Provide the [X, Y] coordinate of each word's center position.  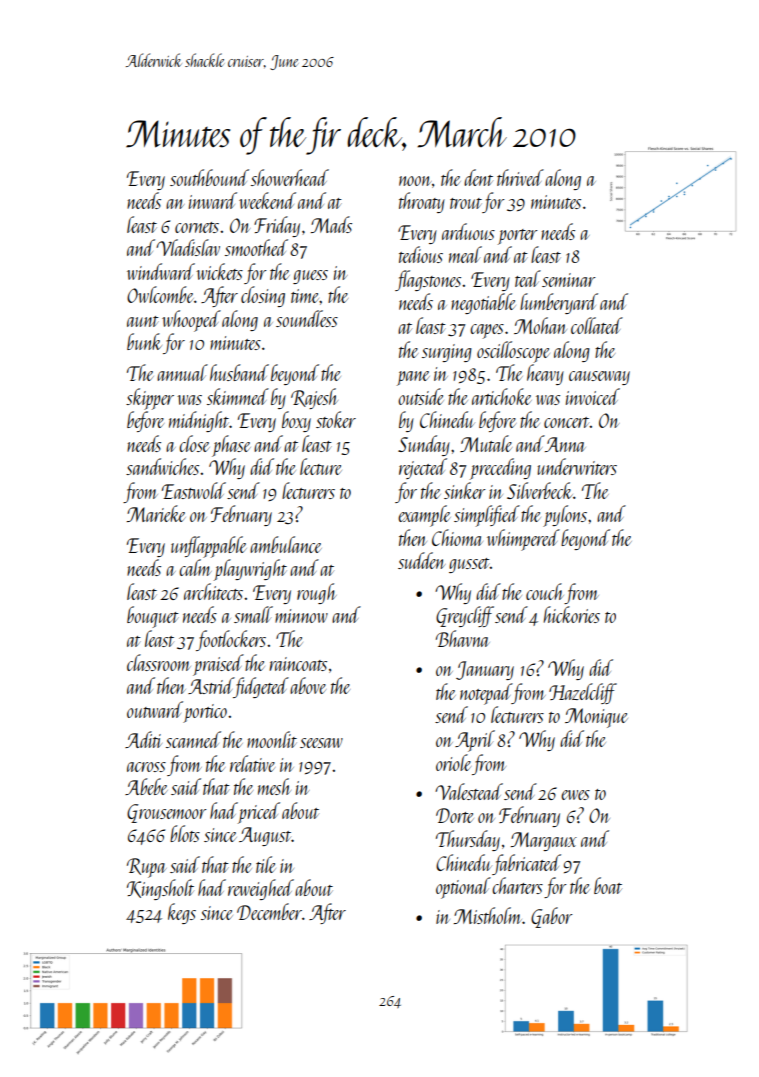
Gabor [552, 917]
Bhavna [463, 638]
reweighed [261, 889]
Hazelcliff [583, 693]
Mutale [486, 443]
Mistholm [488, 915]
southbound [209, 177]
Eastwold [194, 490]
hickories [571, 614]
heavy [545, 374]
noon [415, 181]
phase [231, 446]
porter [518, 237]
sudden [421, 560]
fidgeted [261, 687]
